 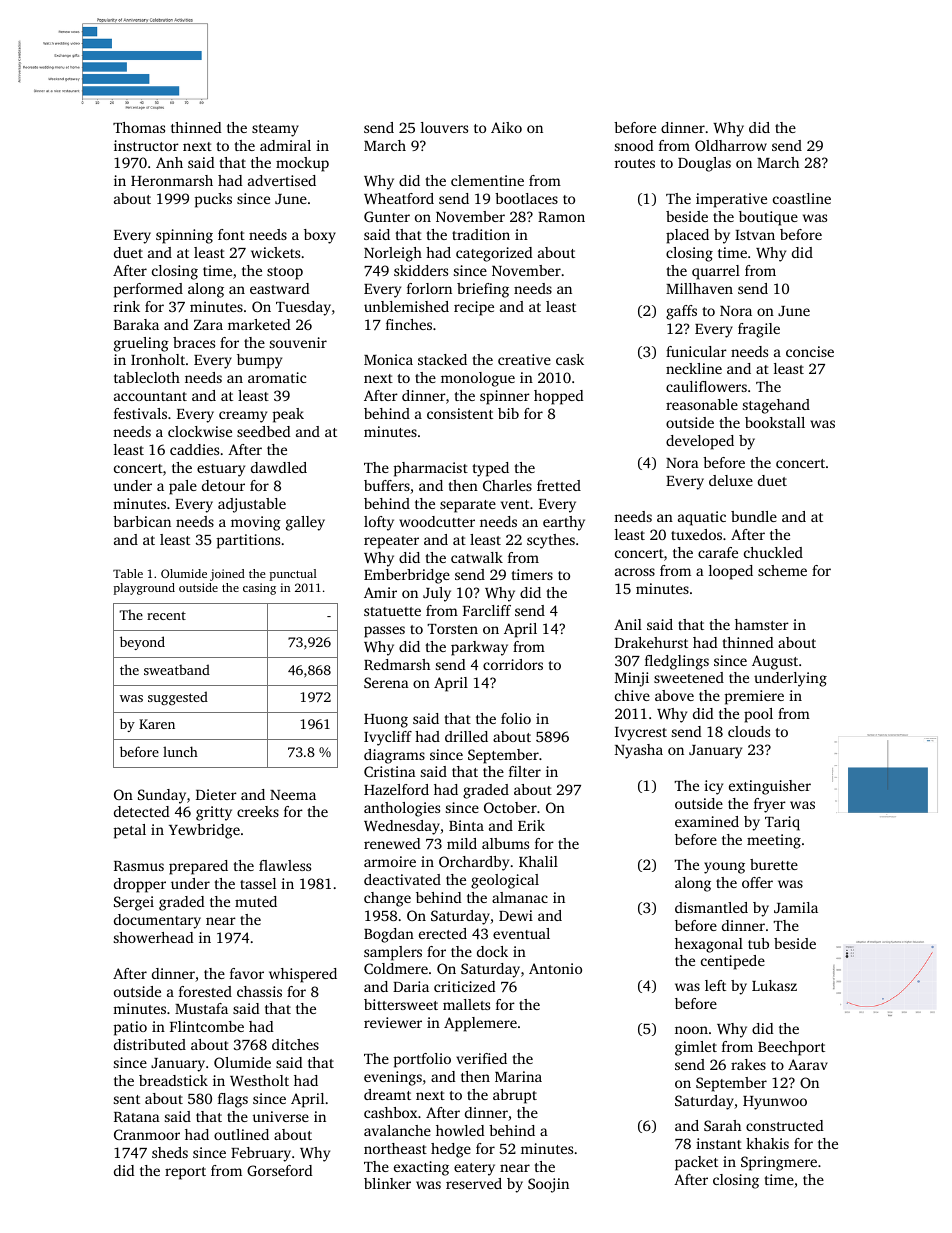 What do you see at coordinates (392, 611) in the screenshot?
I see `statuette` at bounding box center [392, 611].
